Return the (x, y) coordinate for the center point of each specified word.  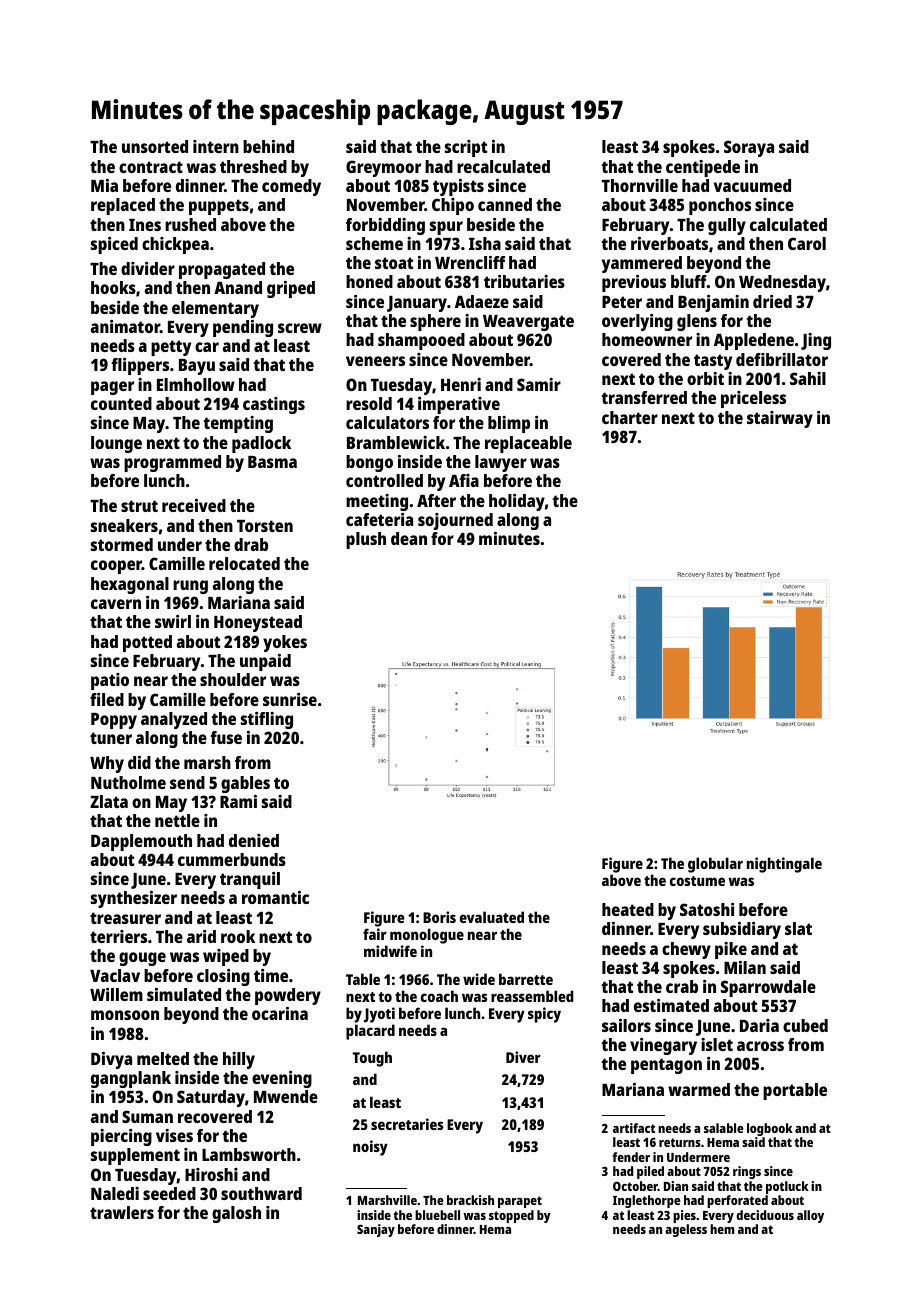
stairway (780, 419)
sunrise (290, 699)
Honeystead (258, 623)
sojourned (455, 521)
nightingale (784, 865)
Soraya (749, 148)
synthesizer (134, 899)
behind (268, 146)
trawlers (122, 1212)
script (466, 148)
